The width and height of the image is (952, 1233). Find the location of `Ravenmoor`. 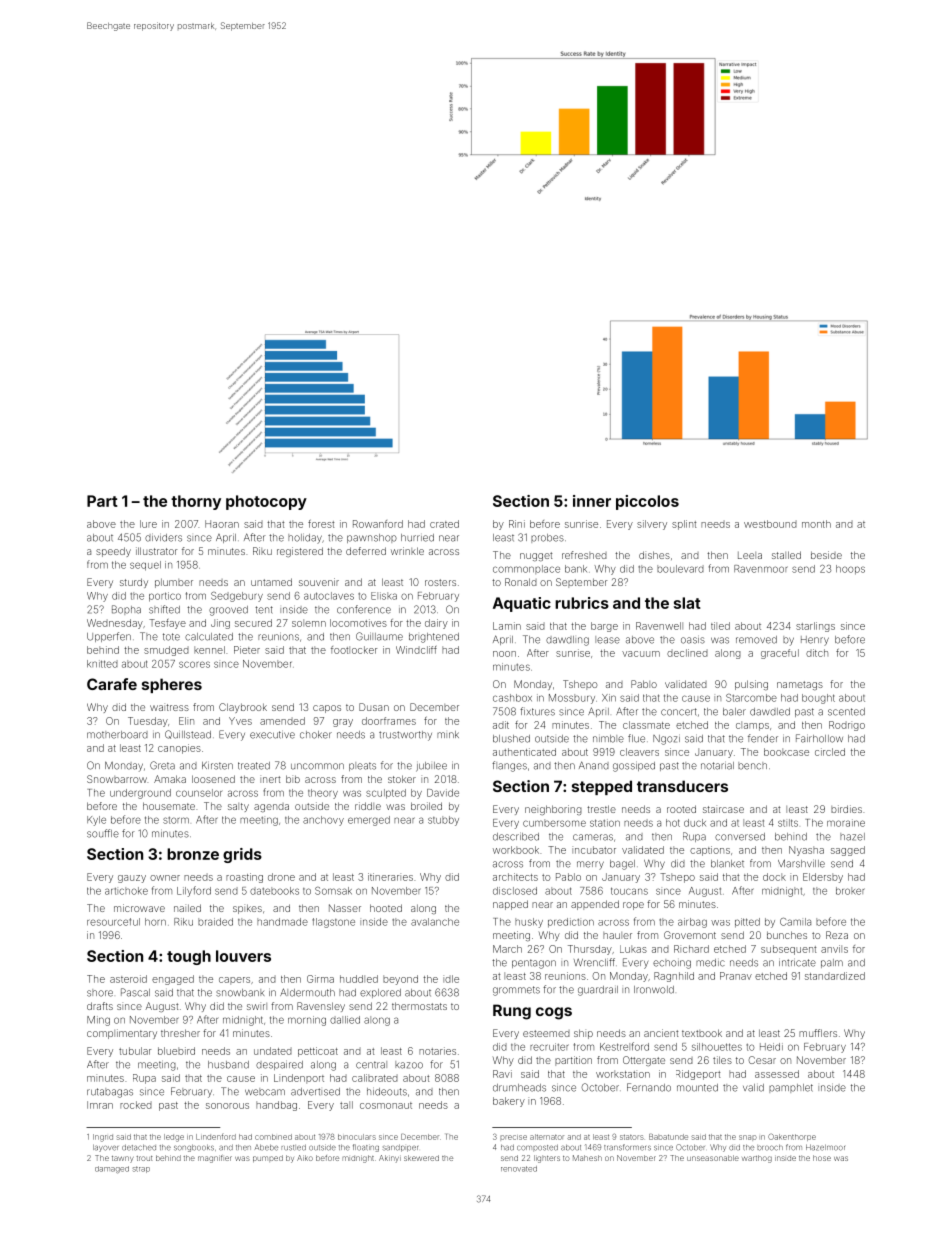

Ravenmoor is located at coordinates (761, 569).
